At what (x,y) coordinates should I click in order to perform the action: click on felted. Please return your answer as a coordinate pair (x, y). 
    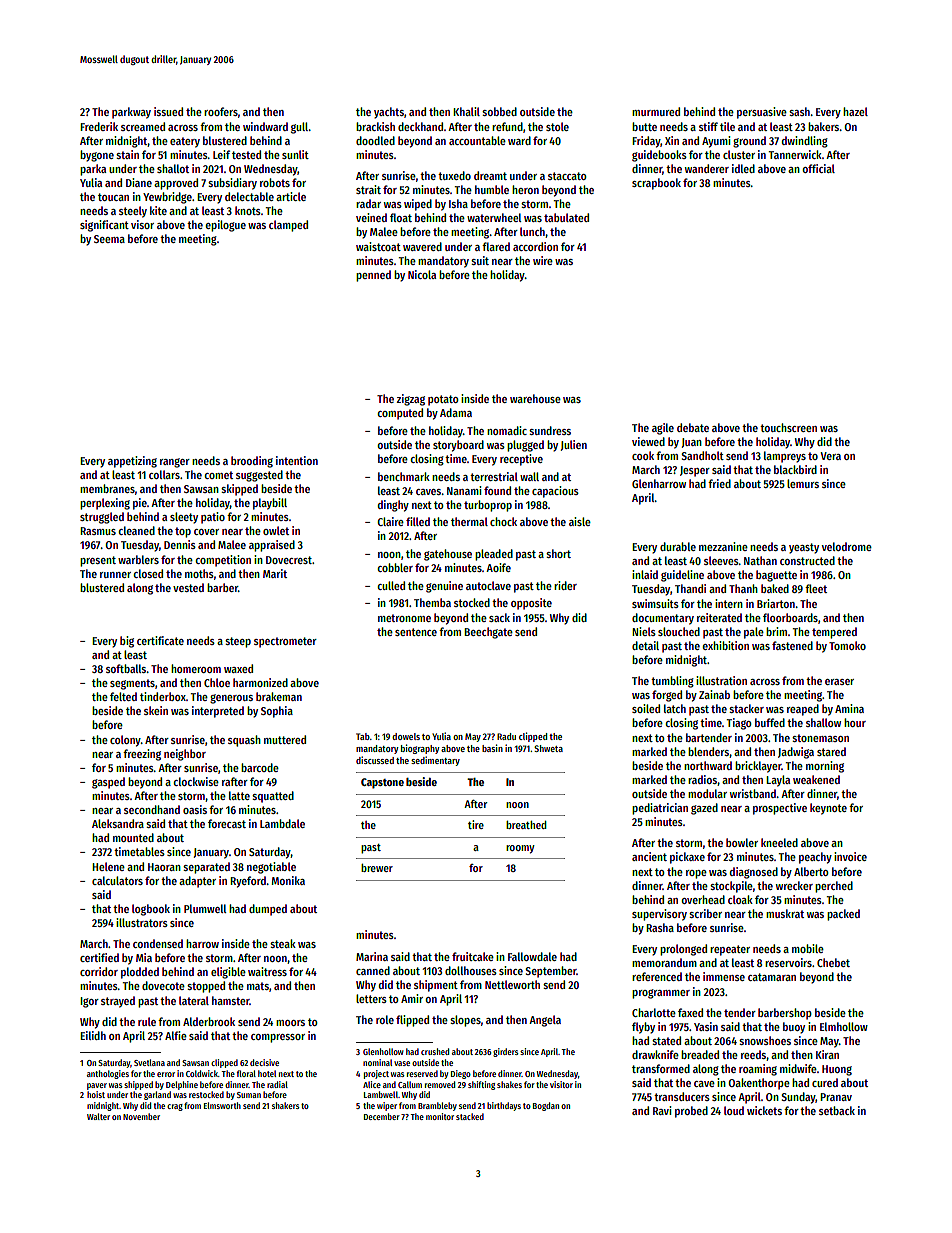
    Looking at the image, I should click on (123, 696).
